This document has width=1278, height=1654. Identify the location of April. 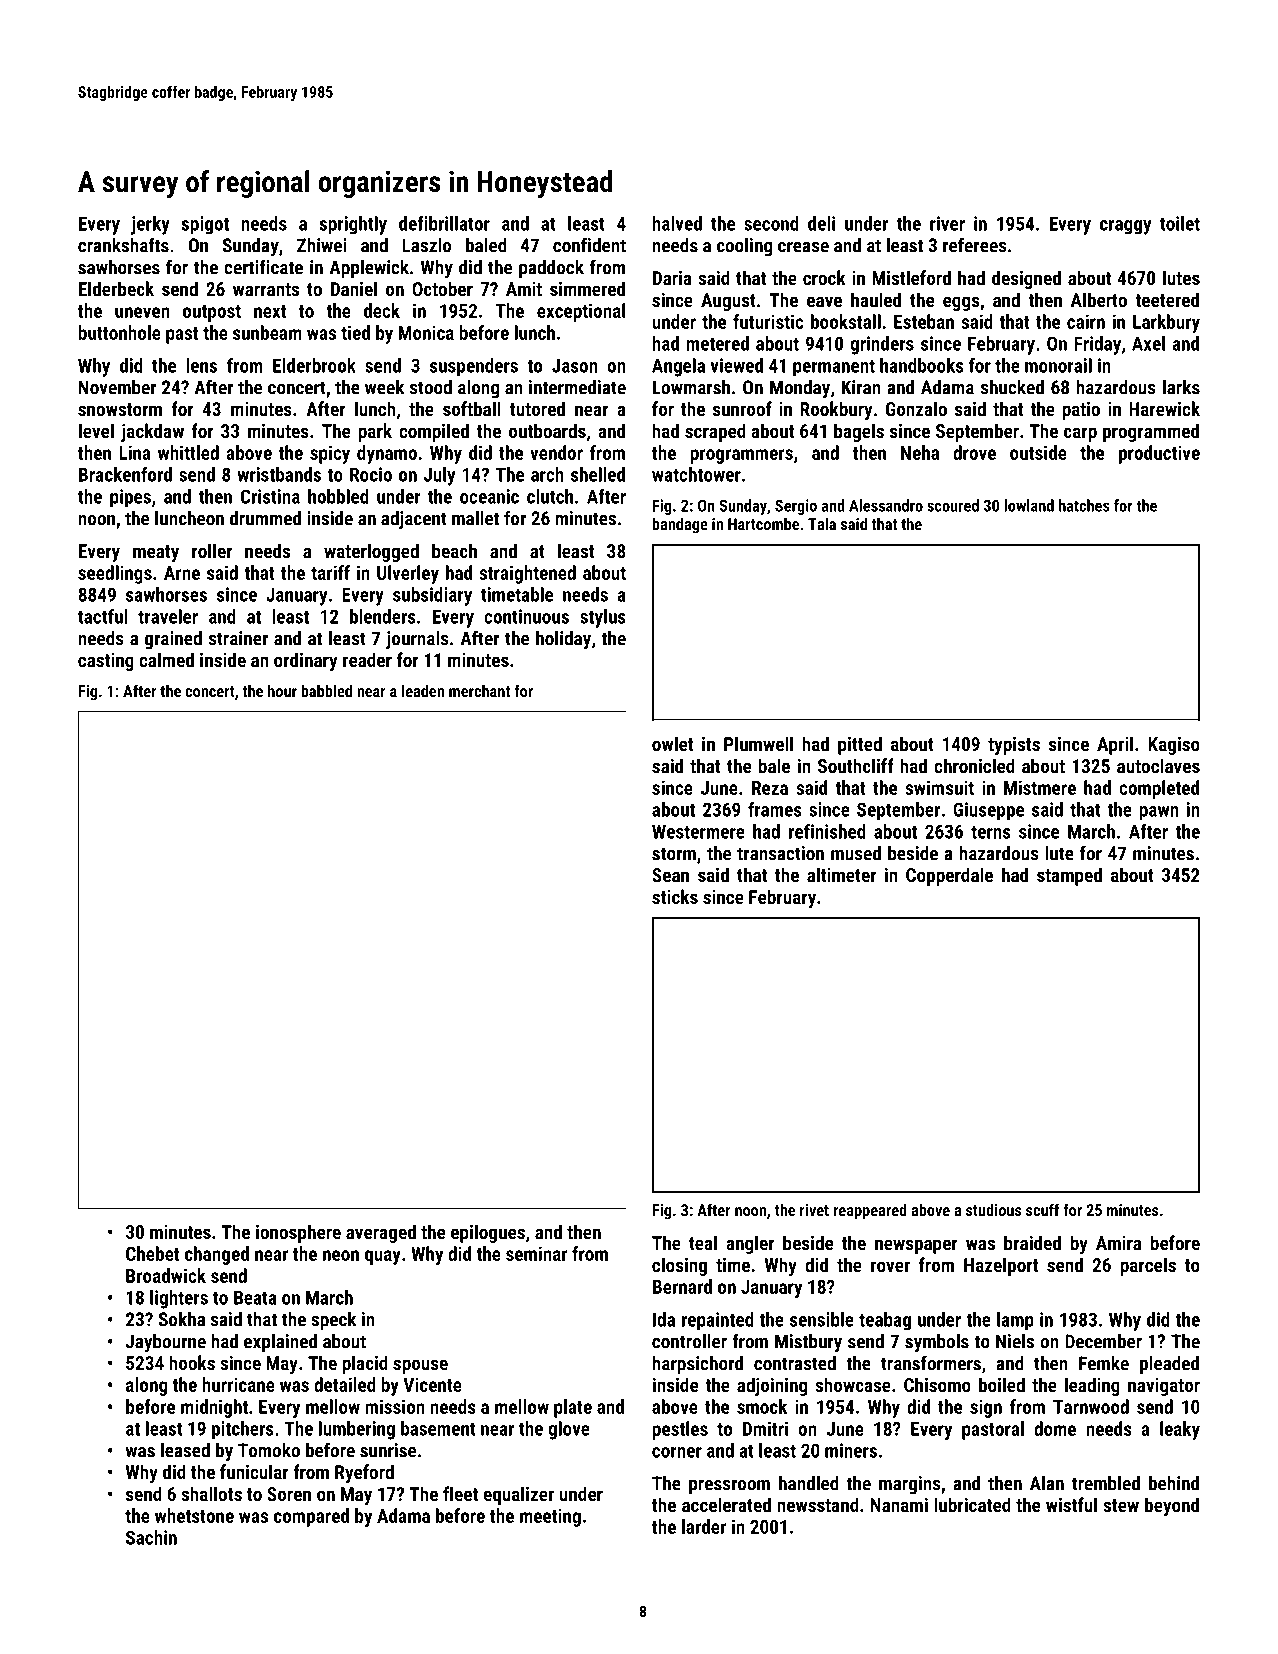
(1115, 745).
